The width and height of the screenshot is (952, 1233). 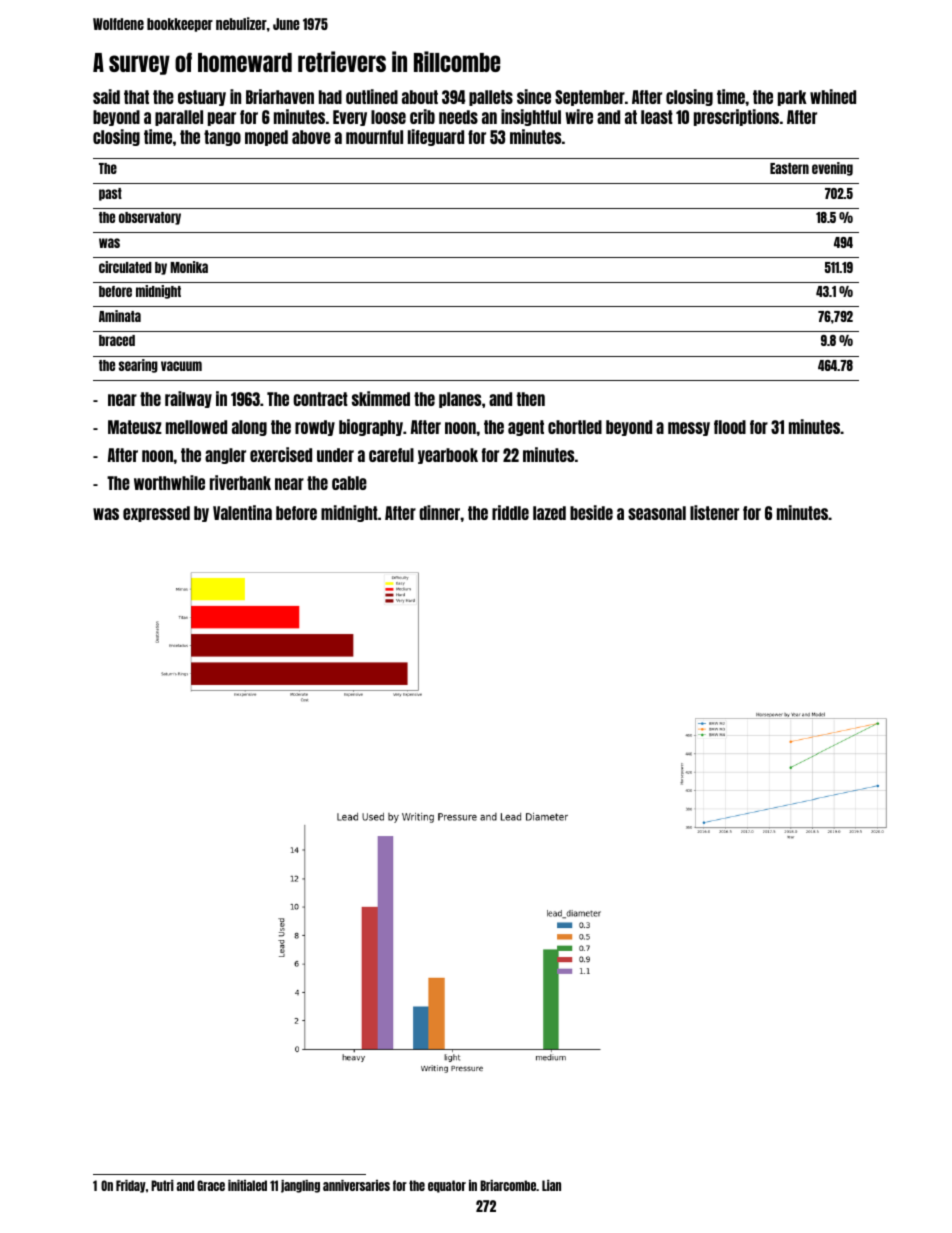 What do you see at coordinates (106, 96) in the screenshot?
I see `said` at bounding box center [106, 96].
